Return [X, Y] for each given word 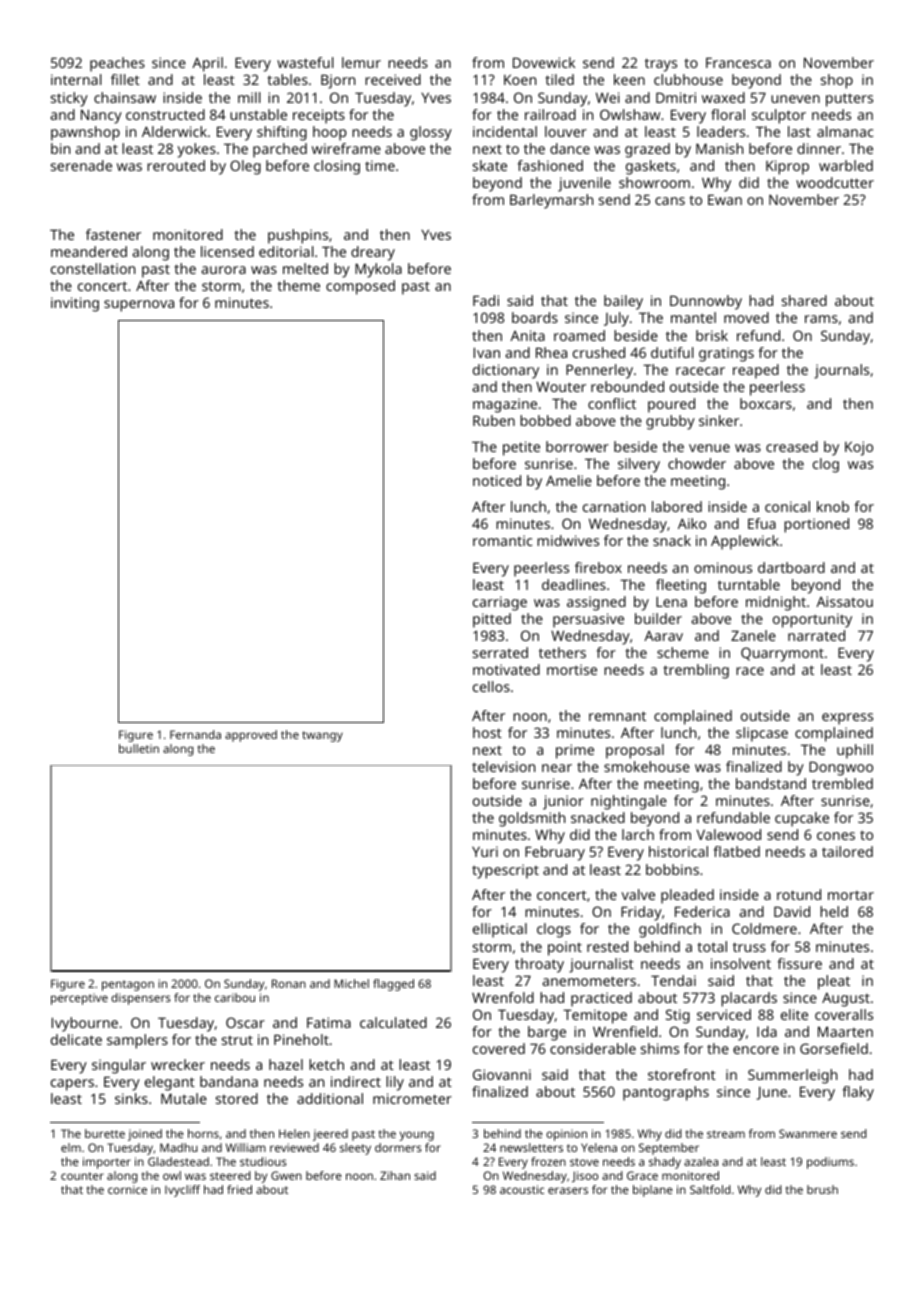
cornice [127, 1189]
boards [535, 317]
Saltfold [710, 1189]
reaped [756, 371]
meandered [89, 251]
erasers [568, 1190]
